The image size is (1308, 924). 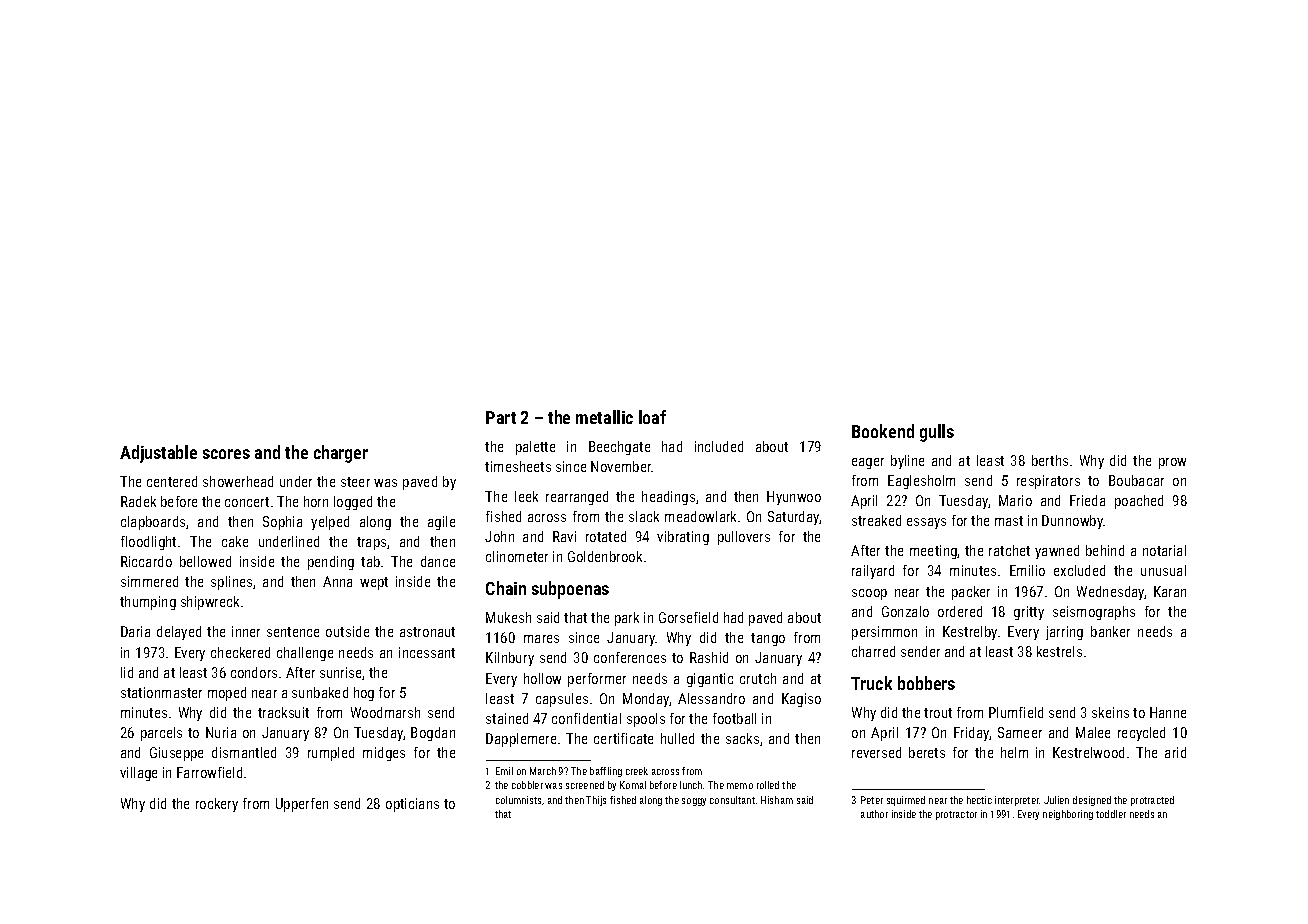 I want to click on gulls, so click(x=937, y=433).
